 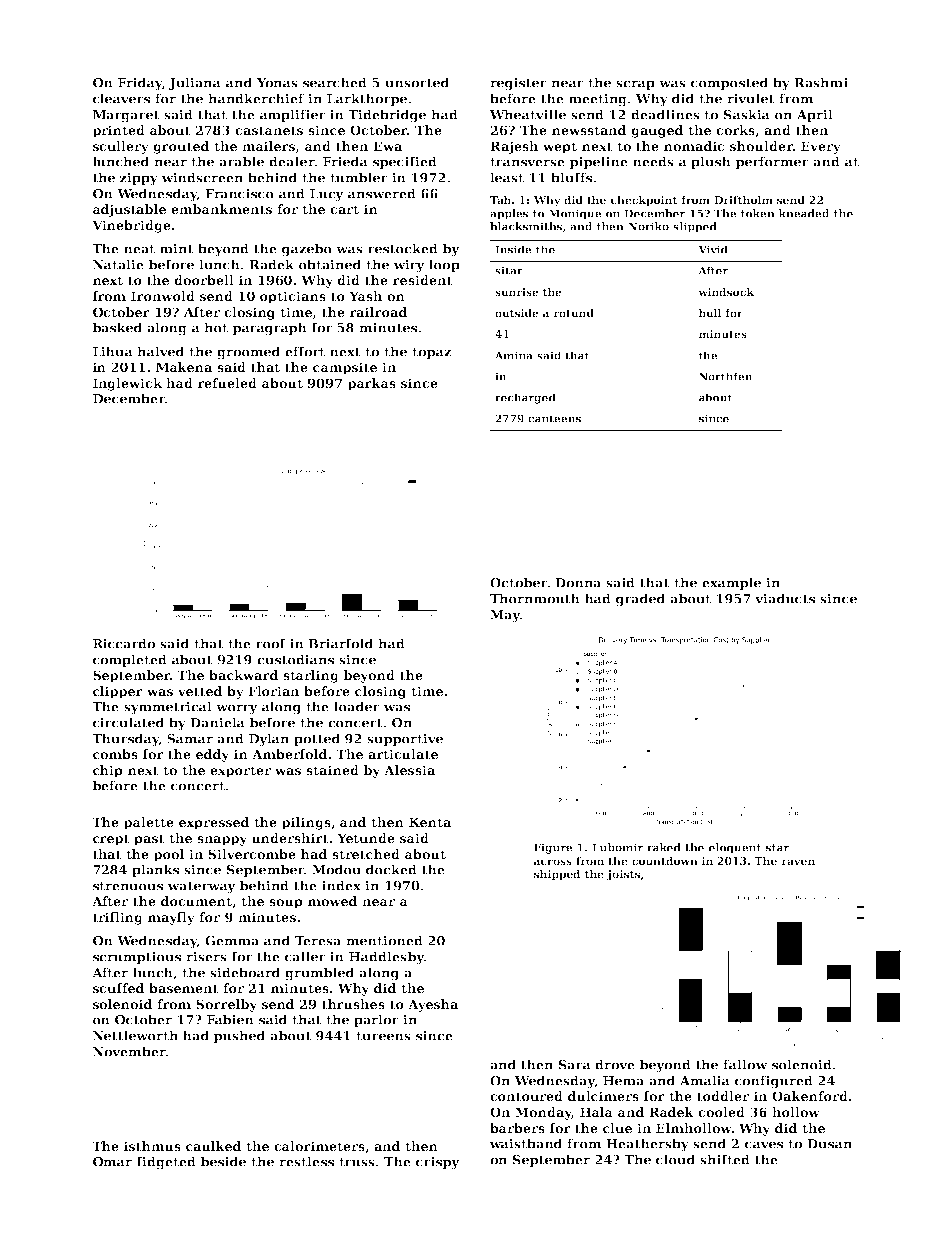 What do you see at coordinates (798, 862) in the screenshot?
I see `raven` at bounding box center [798, 862].
